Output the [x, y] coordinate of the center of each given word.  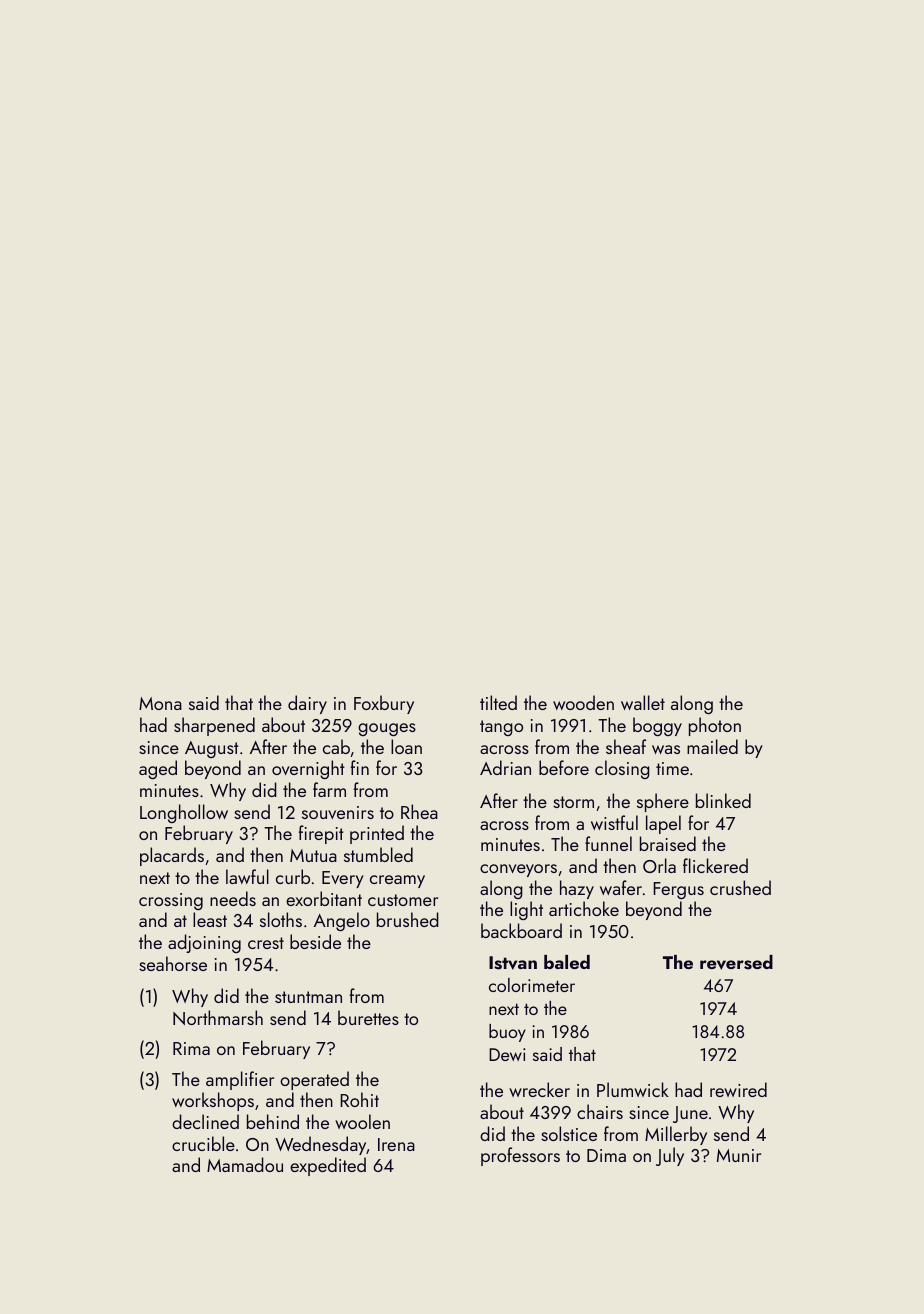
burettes [368, 1017]
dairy [307, 704]
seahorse [173, 963]
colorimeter [532, 985]
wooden [583, 702]
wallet [643, 702]
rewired [738, 1089]
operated [314, 1080]
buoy [507, 1033]
